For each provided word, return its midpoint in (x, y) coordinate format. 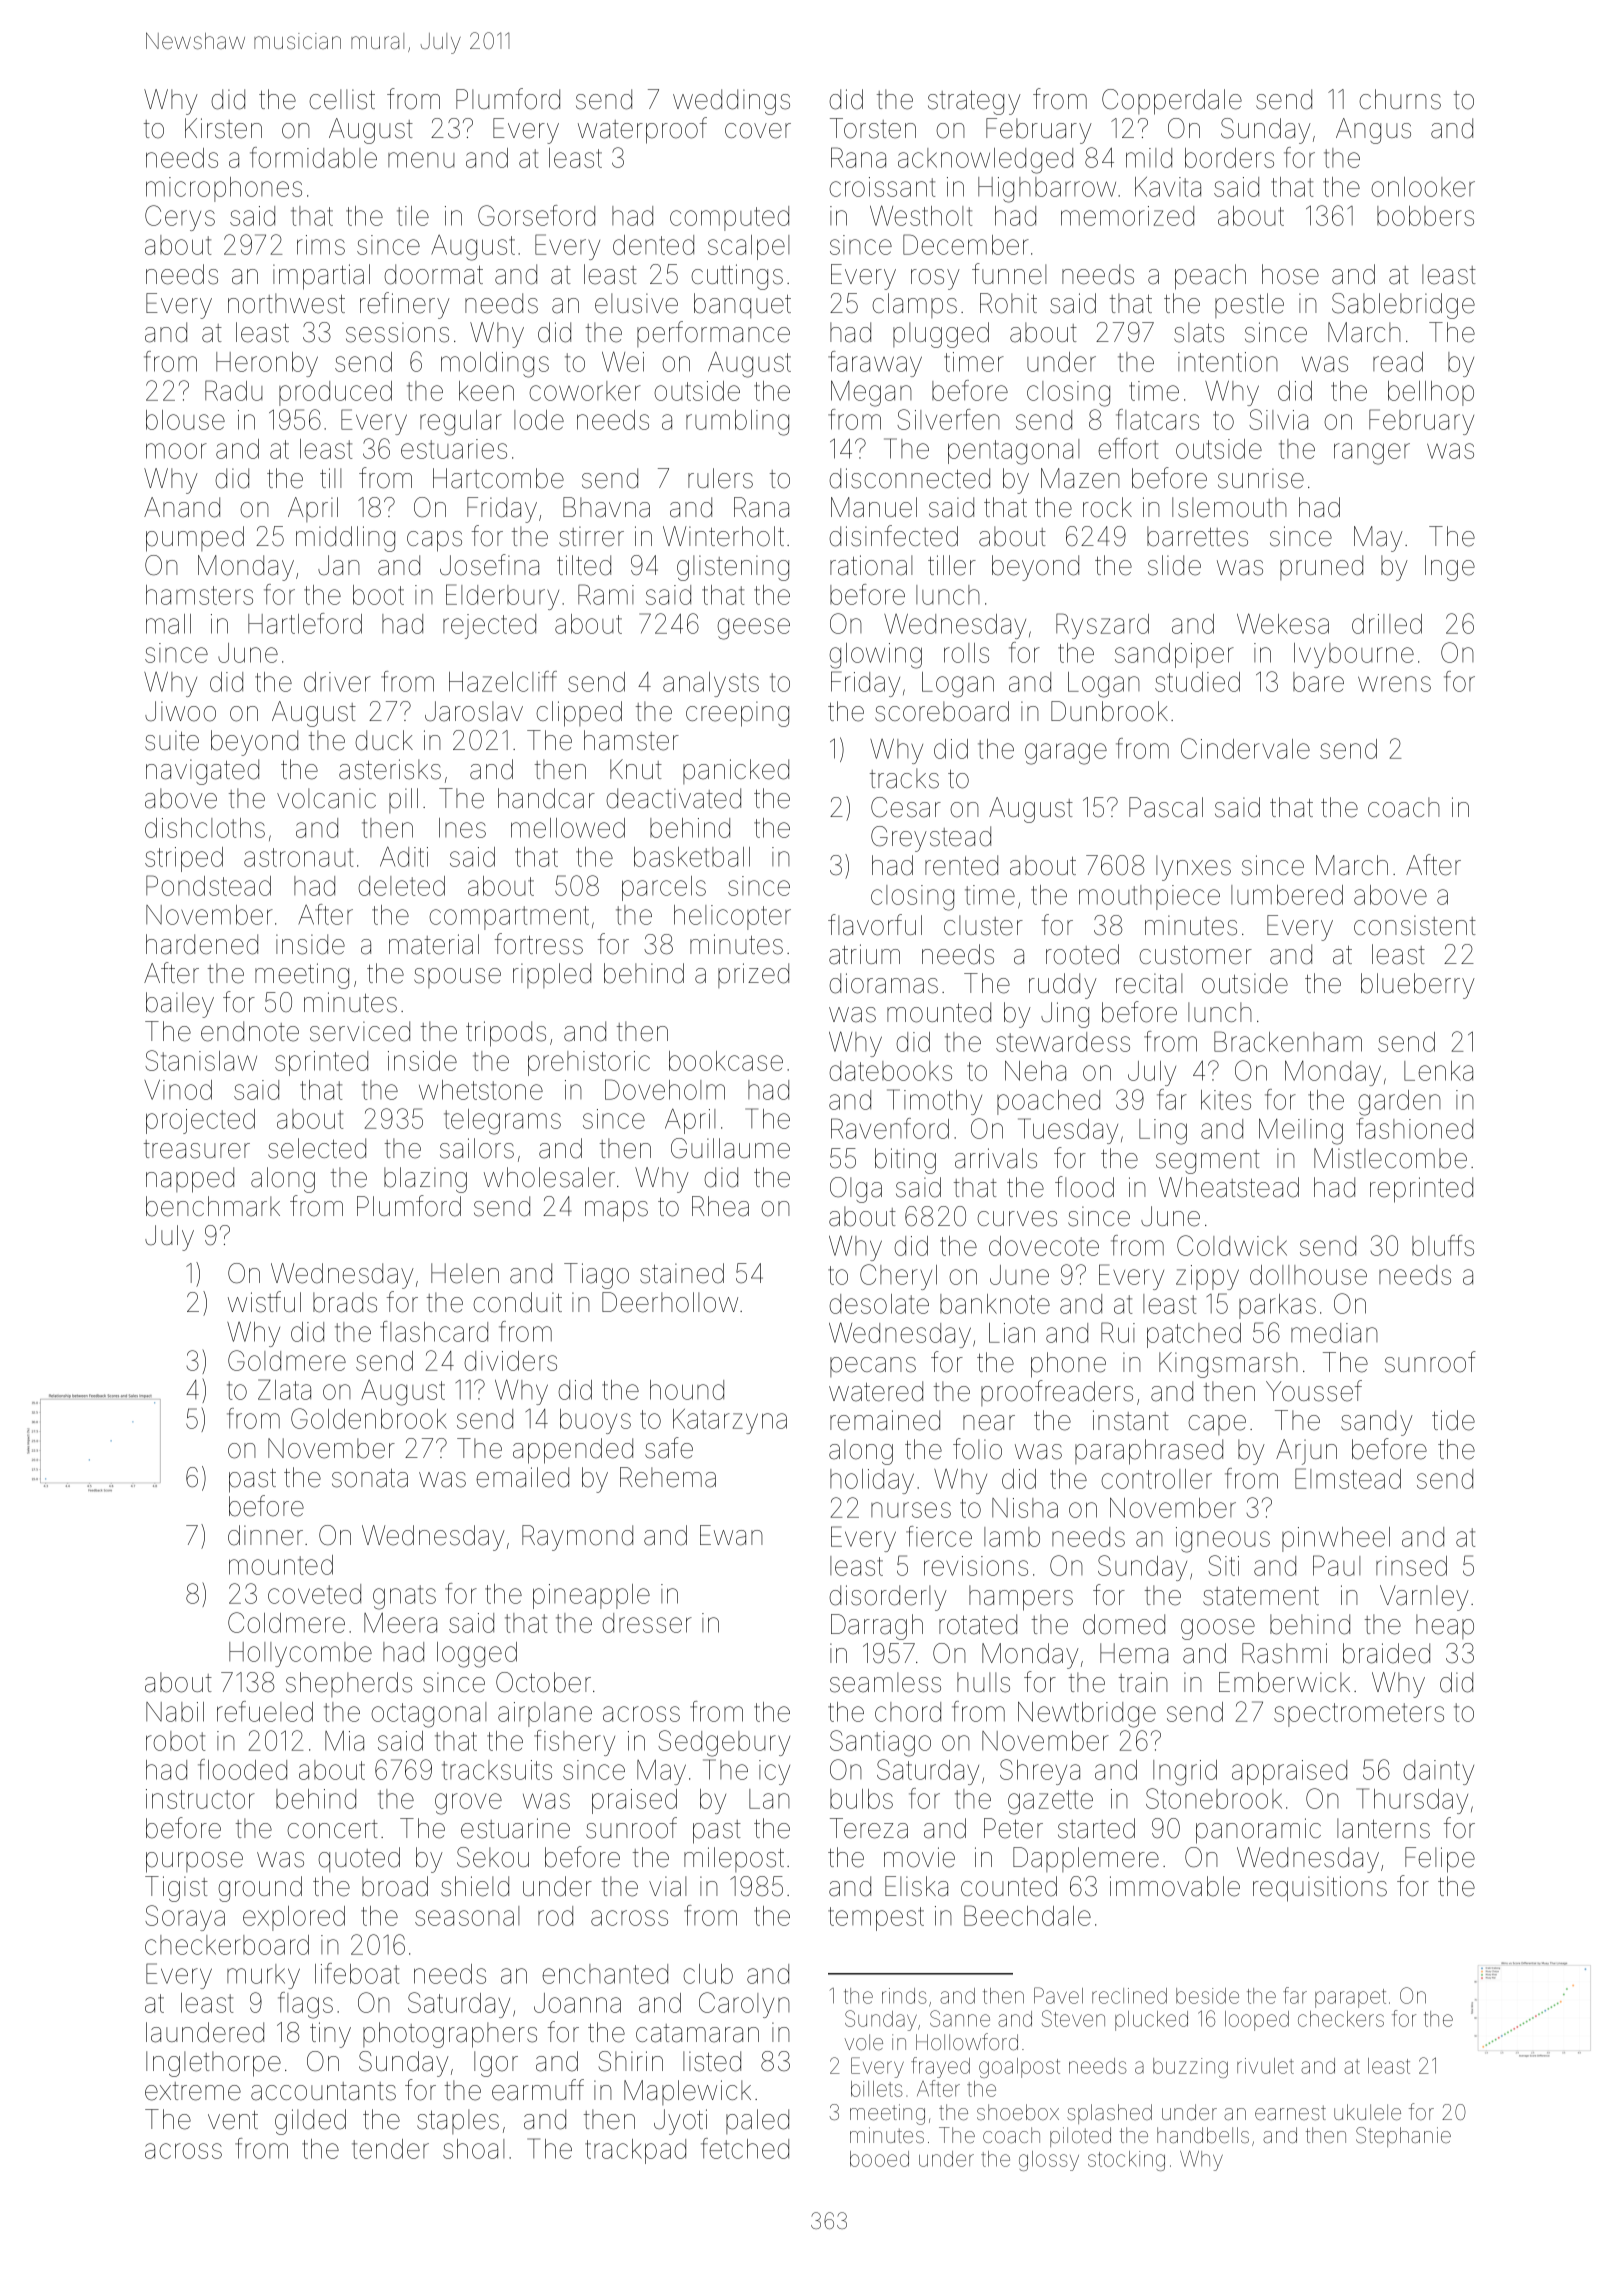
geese (753, 629)
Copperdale (1172, 102)
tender (390, 2149)
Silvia (1278, 419)
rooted (1082, 954)
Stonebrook (1214, 1798)
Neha (1035, 1071)
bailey (180, 1005)
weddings (731, 102)
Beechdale (1027, 1915)
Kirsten (223, 128)
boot (378, 595)
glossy (1049, 2161)
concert (332, 1829)
